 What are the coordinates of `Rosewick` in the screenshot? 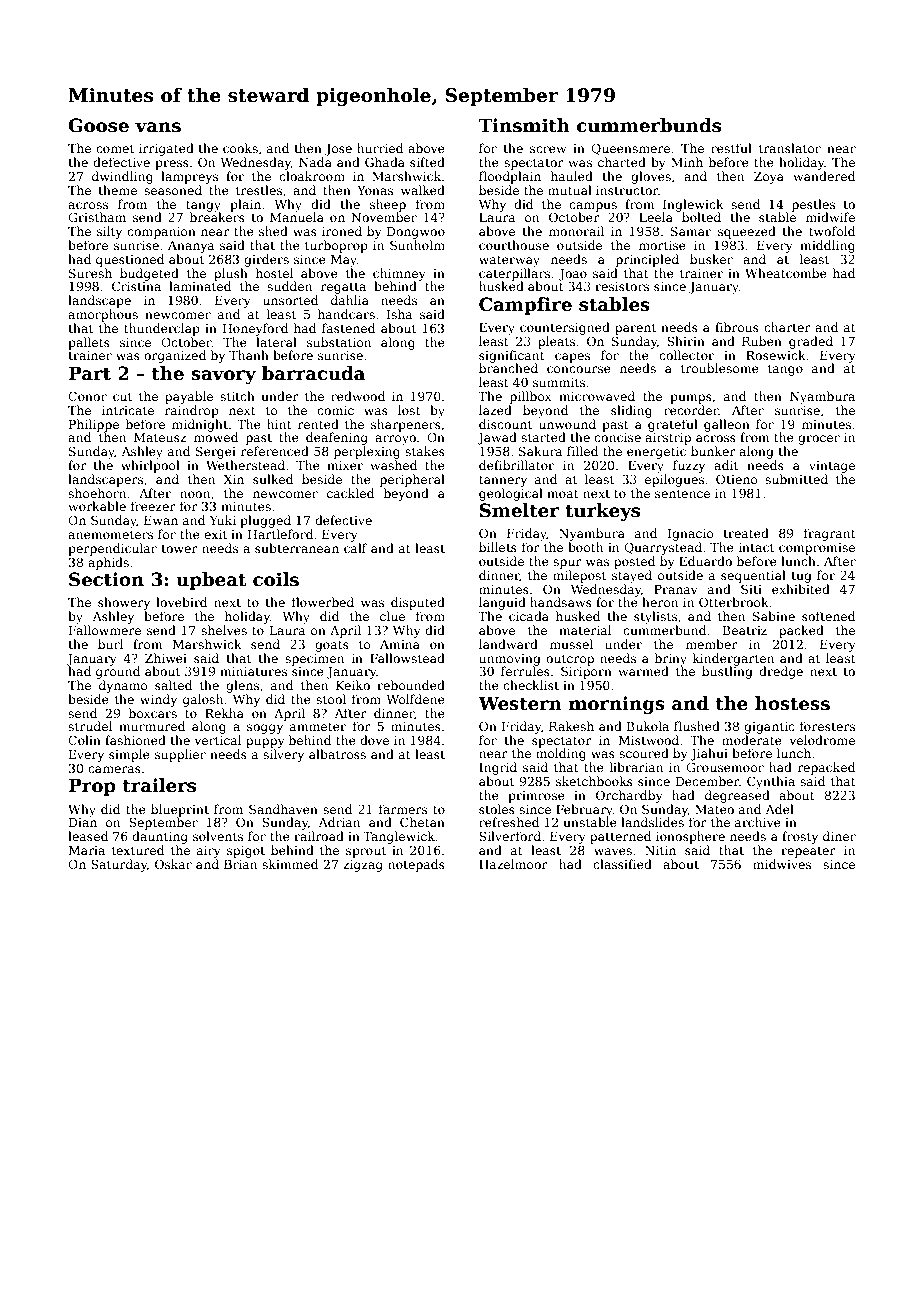 It's located at (776, 355).
